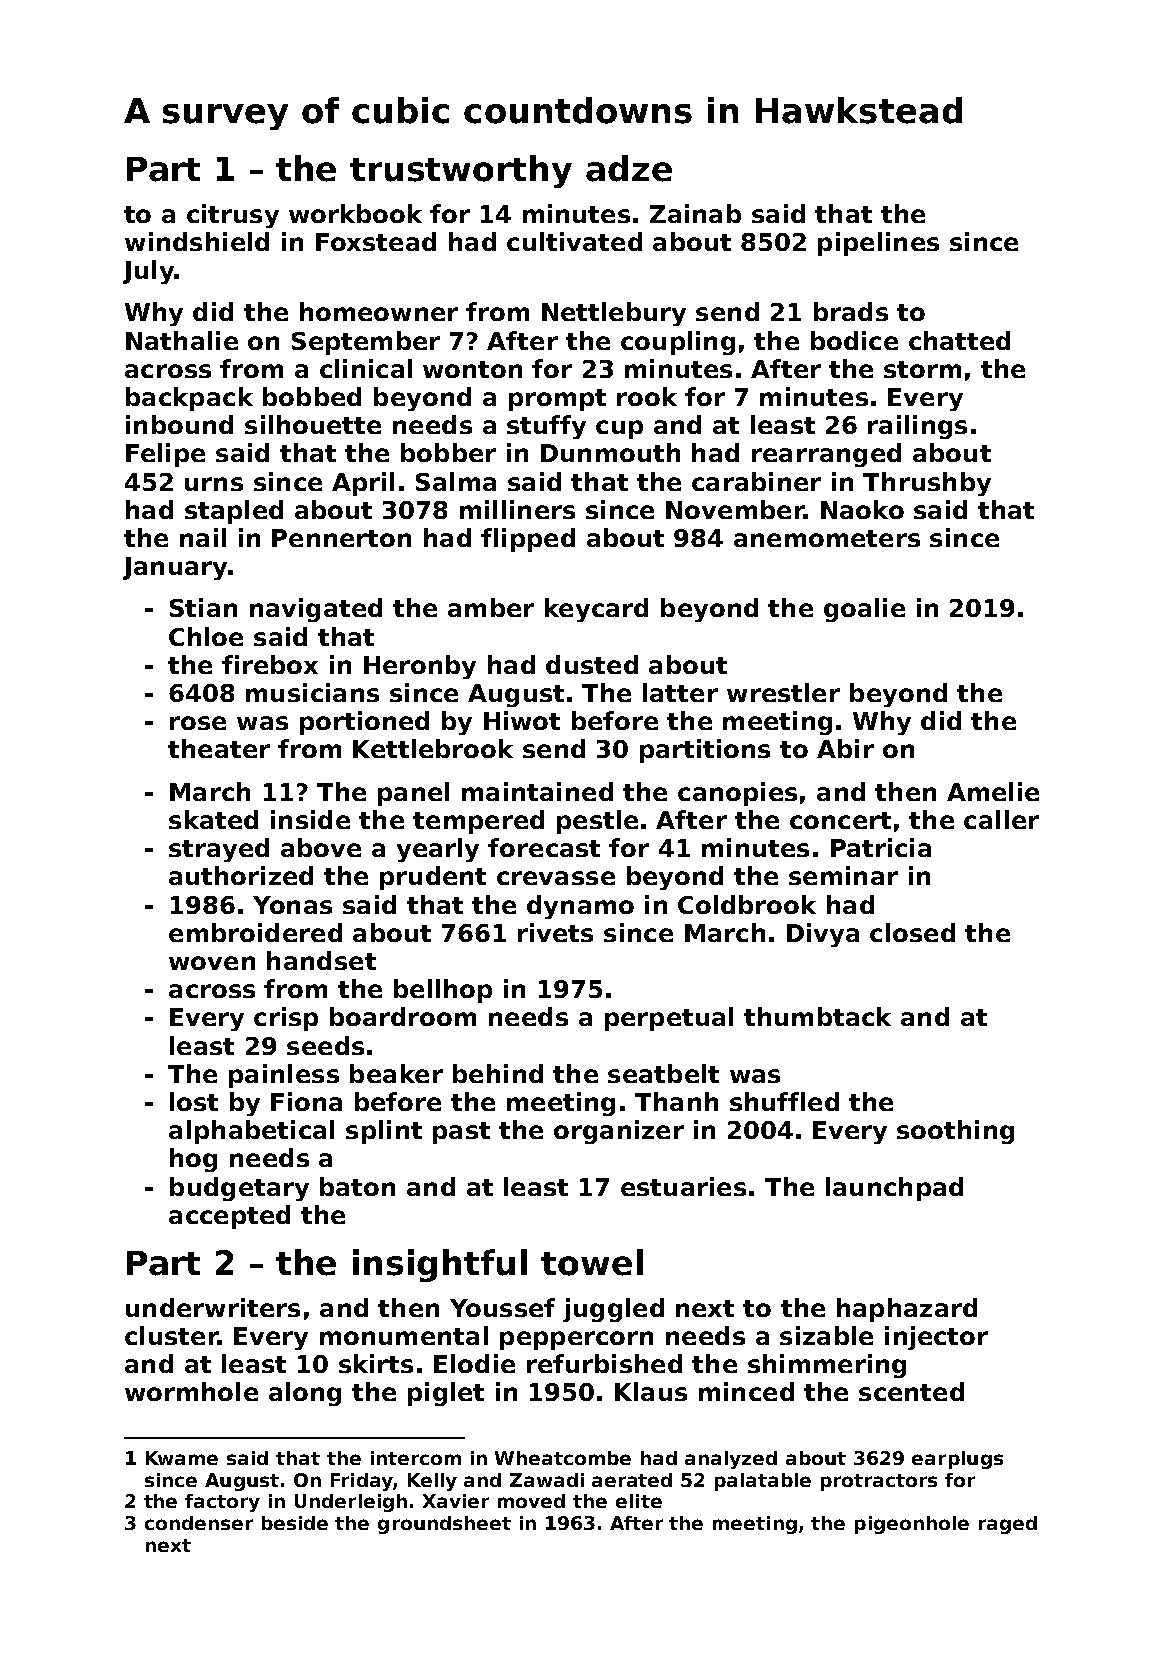  I want to click on Zainab, so click(695, 213).
